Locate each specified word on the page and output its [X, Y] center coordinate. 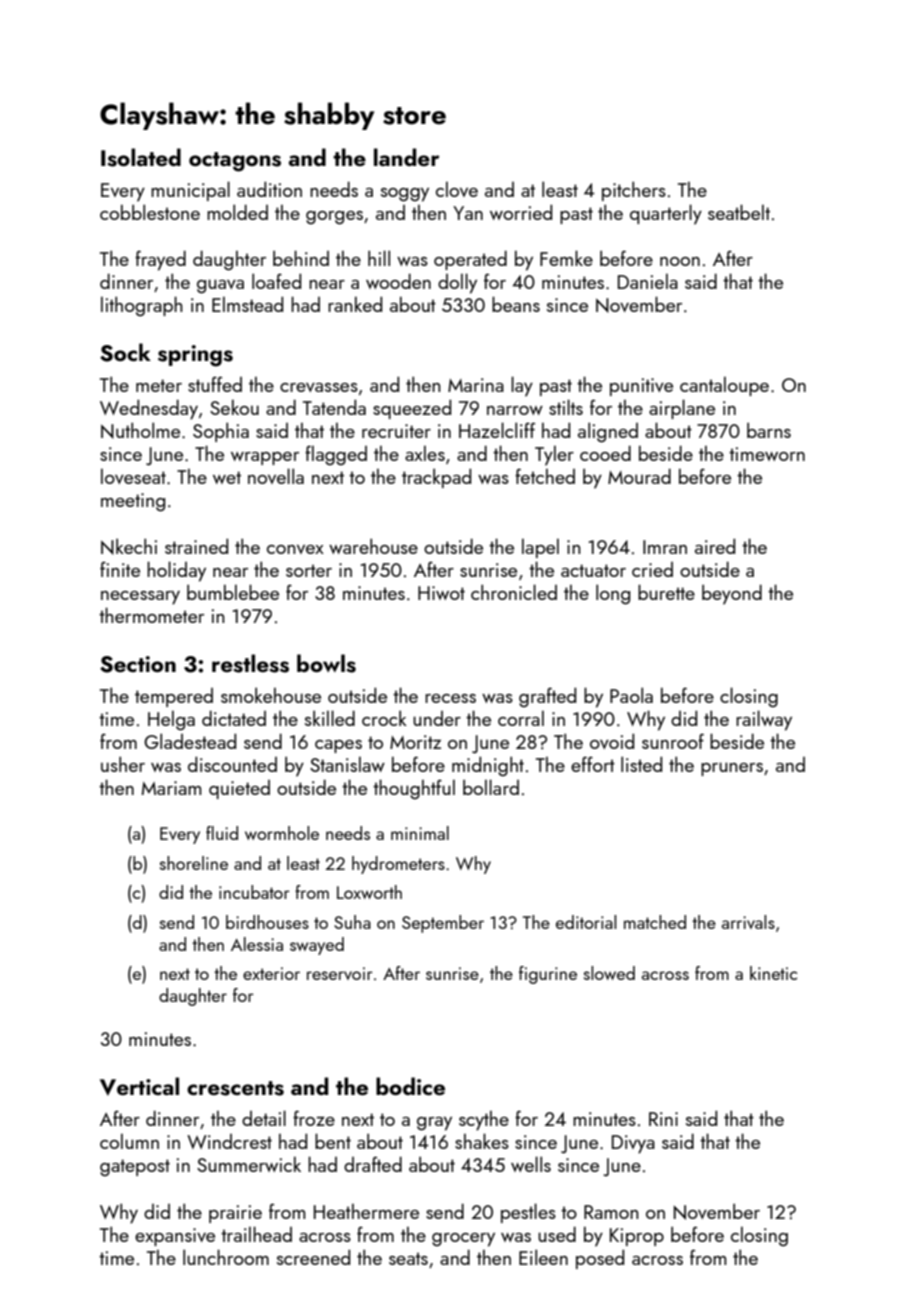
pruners [732, 769]
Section [138, 664]
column [129, 1141]
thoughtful [414, 789]
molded [237, 212]
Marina [476, 385]
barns [769, 430]
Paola [631, 695]
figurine [548, 975]
